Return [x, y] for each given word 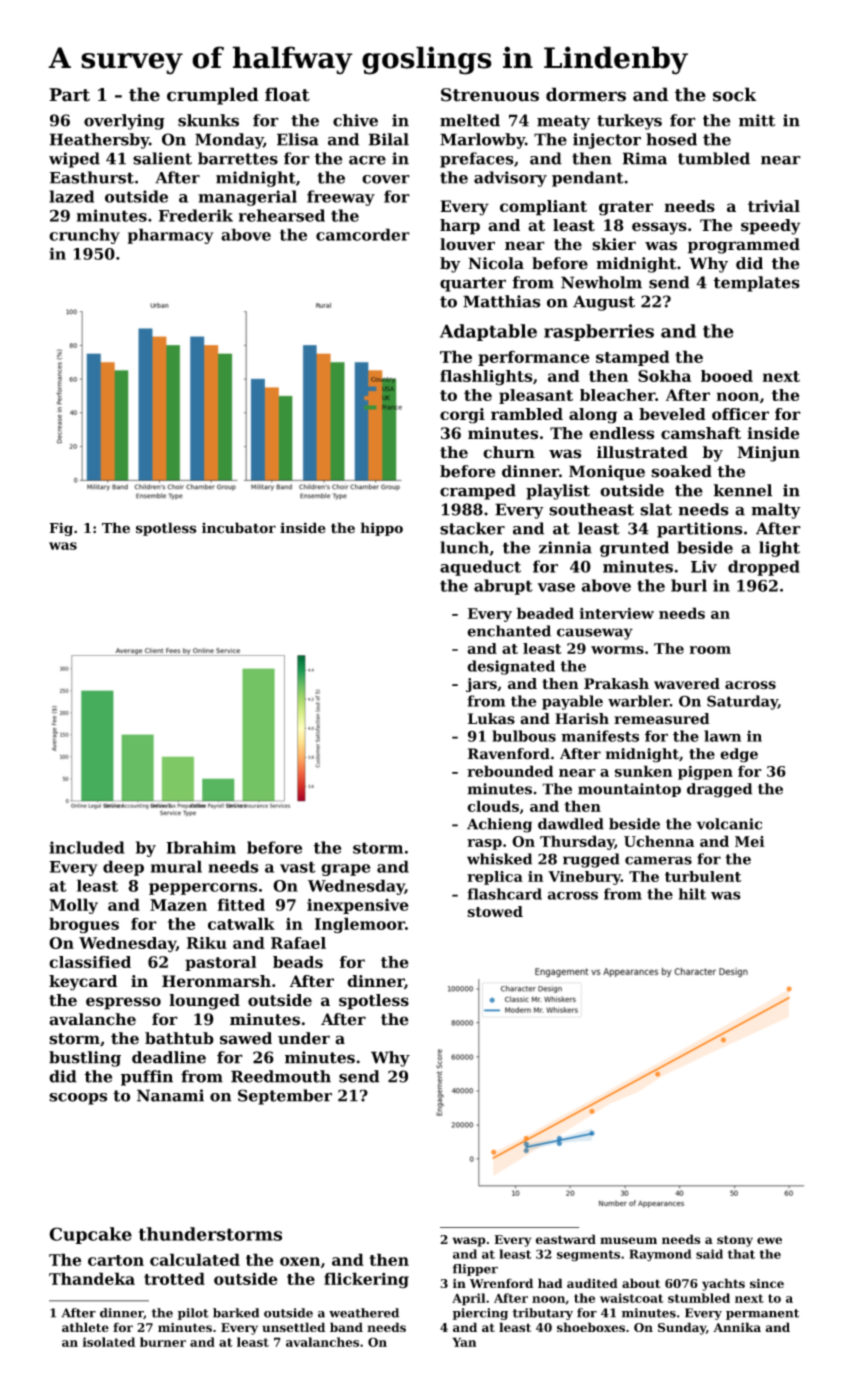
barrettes [238, 158]
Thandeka [92, 1278]
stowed [495, 911]
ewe [769, 1240]
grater [626, 208]
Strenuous [490, 95]
